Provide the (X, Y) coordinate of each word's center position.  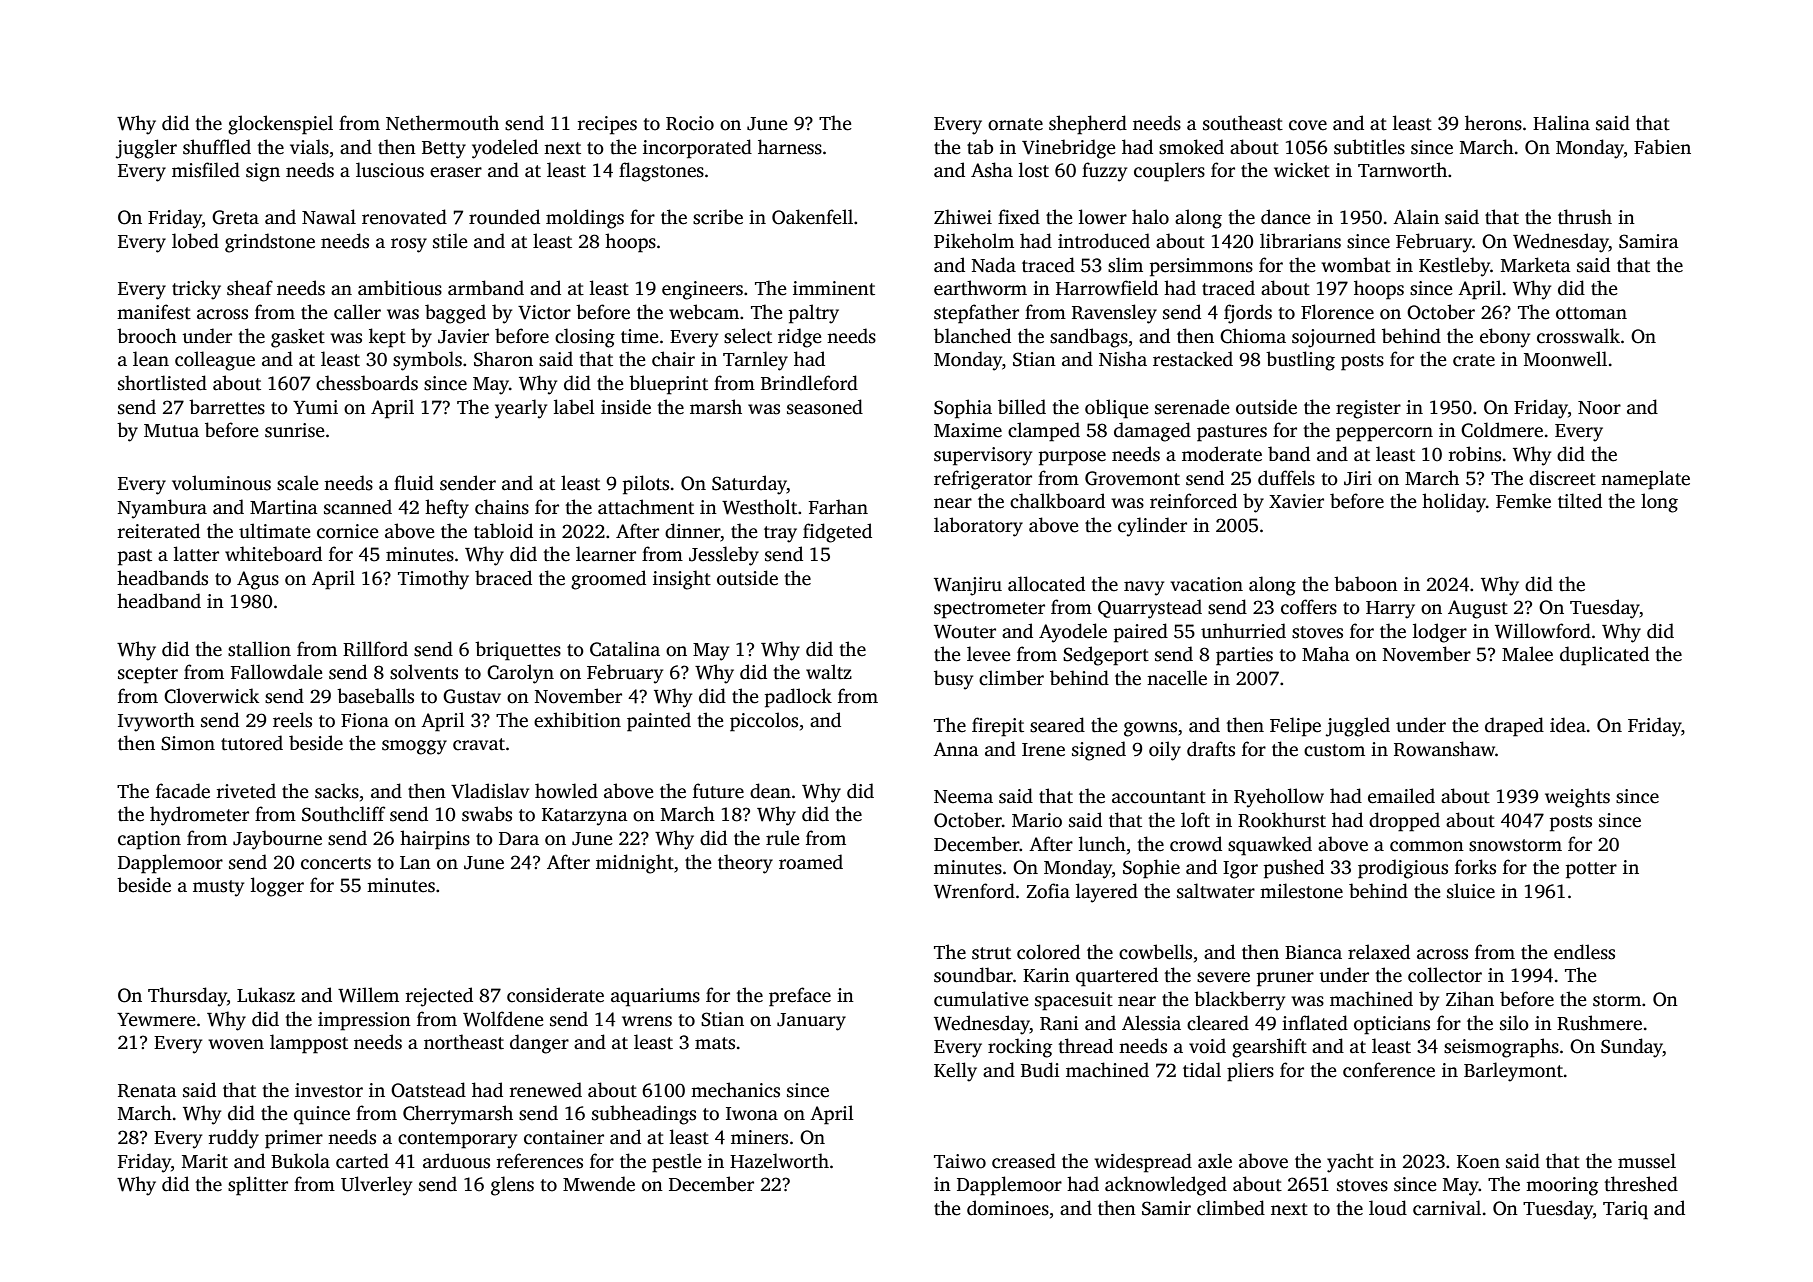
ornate (1015, 124)
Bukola (300, 1161)
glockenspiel (280, 125)
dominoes (1008, 1208)
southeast (1243, 123)
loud (1388, 1208)
